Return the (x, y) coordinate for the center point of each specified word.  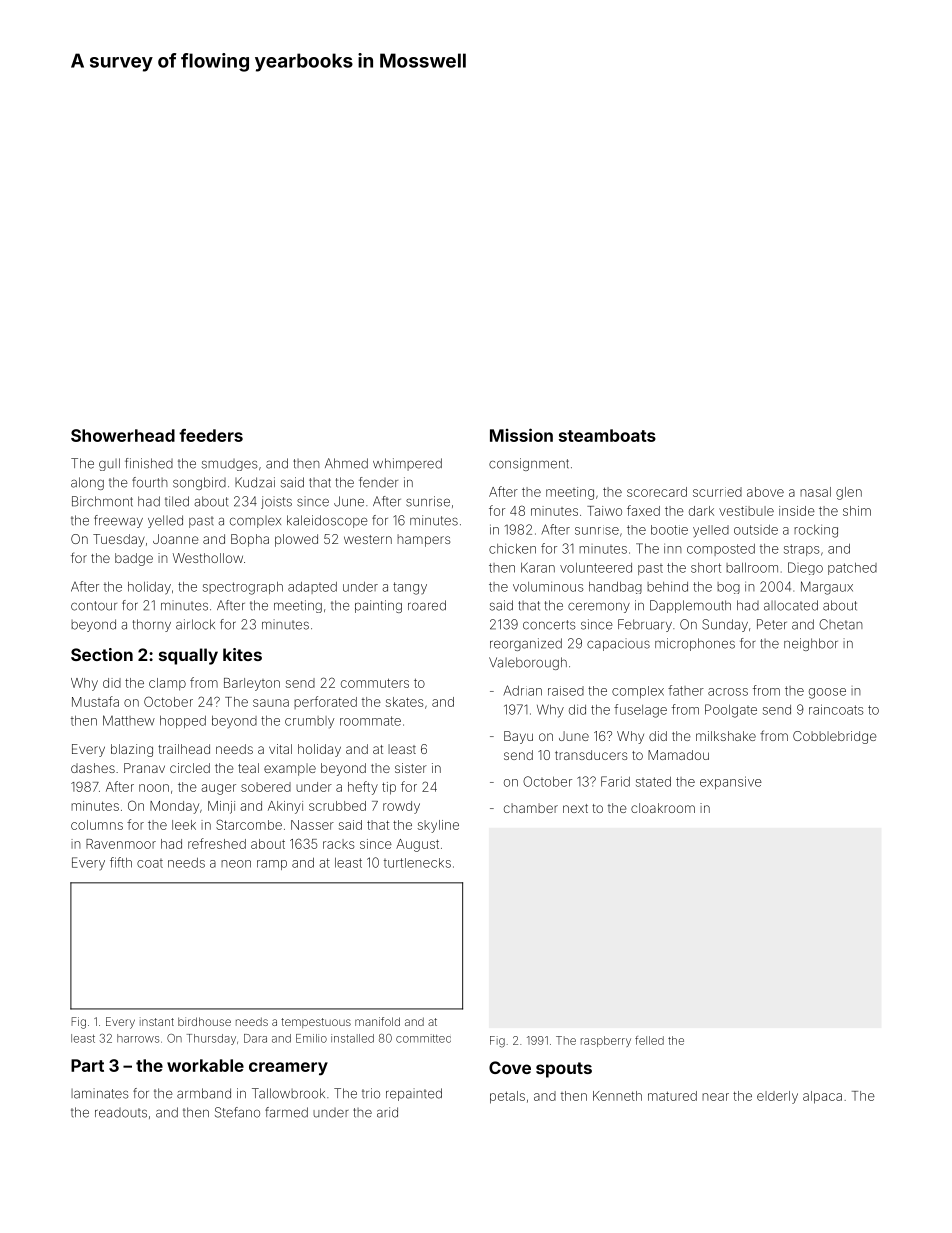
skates (404, 702)
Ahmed (346, 463)
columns (97, 825)
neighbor (811, 644)
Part (87, 1065)
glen (849, 493)
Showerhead (123, 435)
